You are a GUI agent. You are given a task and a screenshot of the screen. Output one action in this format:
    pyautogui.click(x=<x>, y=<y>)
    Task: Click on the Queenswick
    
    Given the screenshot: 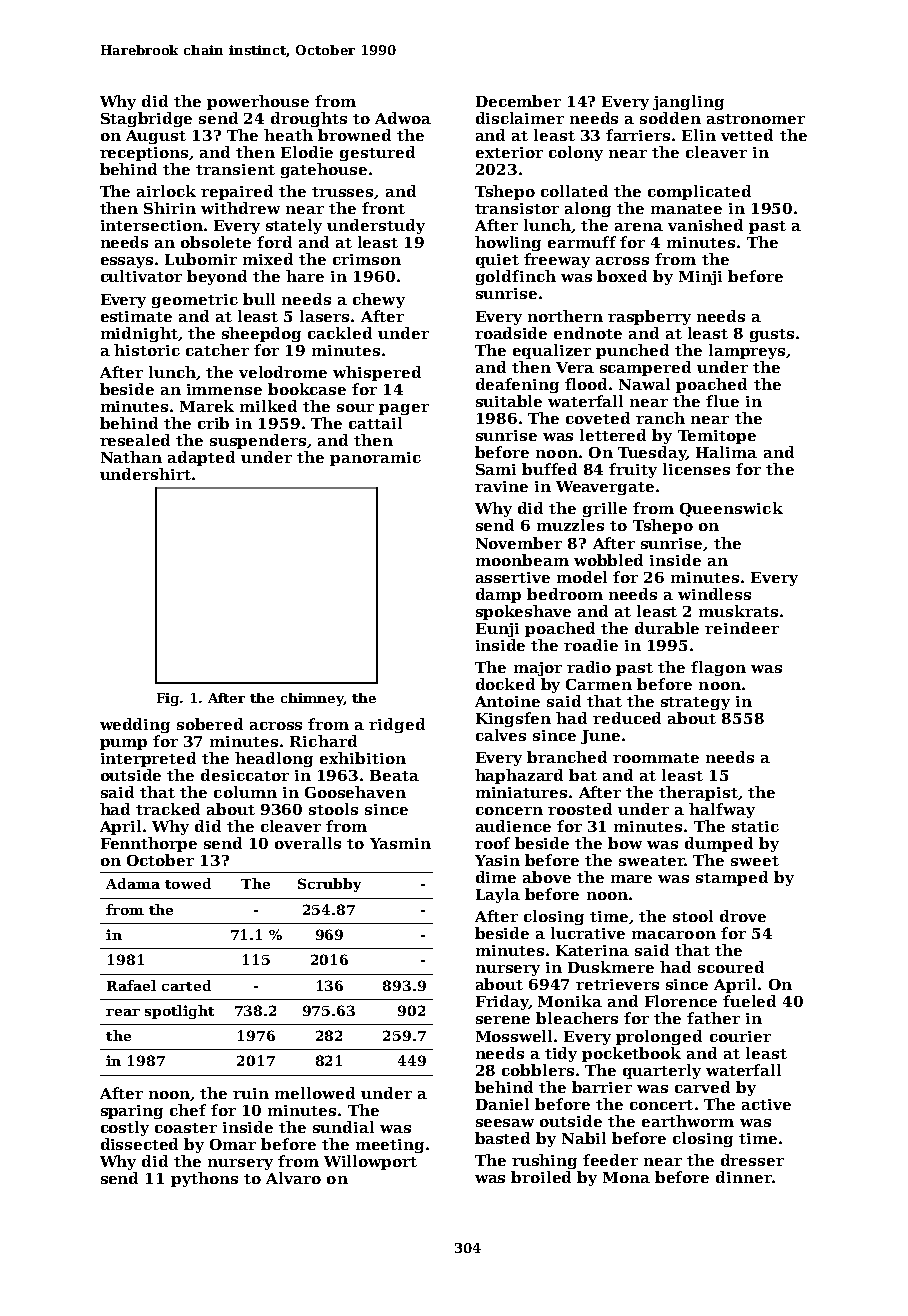 What is the action you would take?
    pyautogui.click(x=731, y=509)
